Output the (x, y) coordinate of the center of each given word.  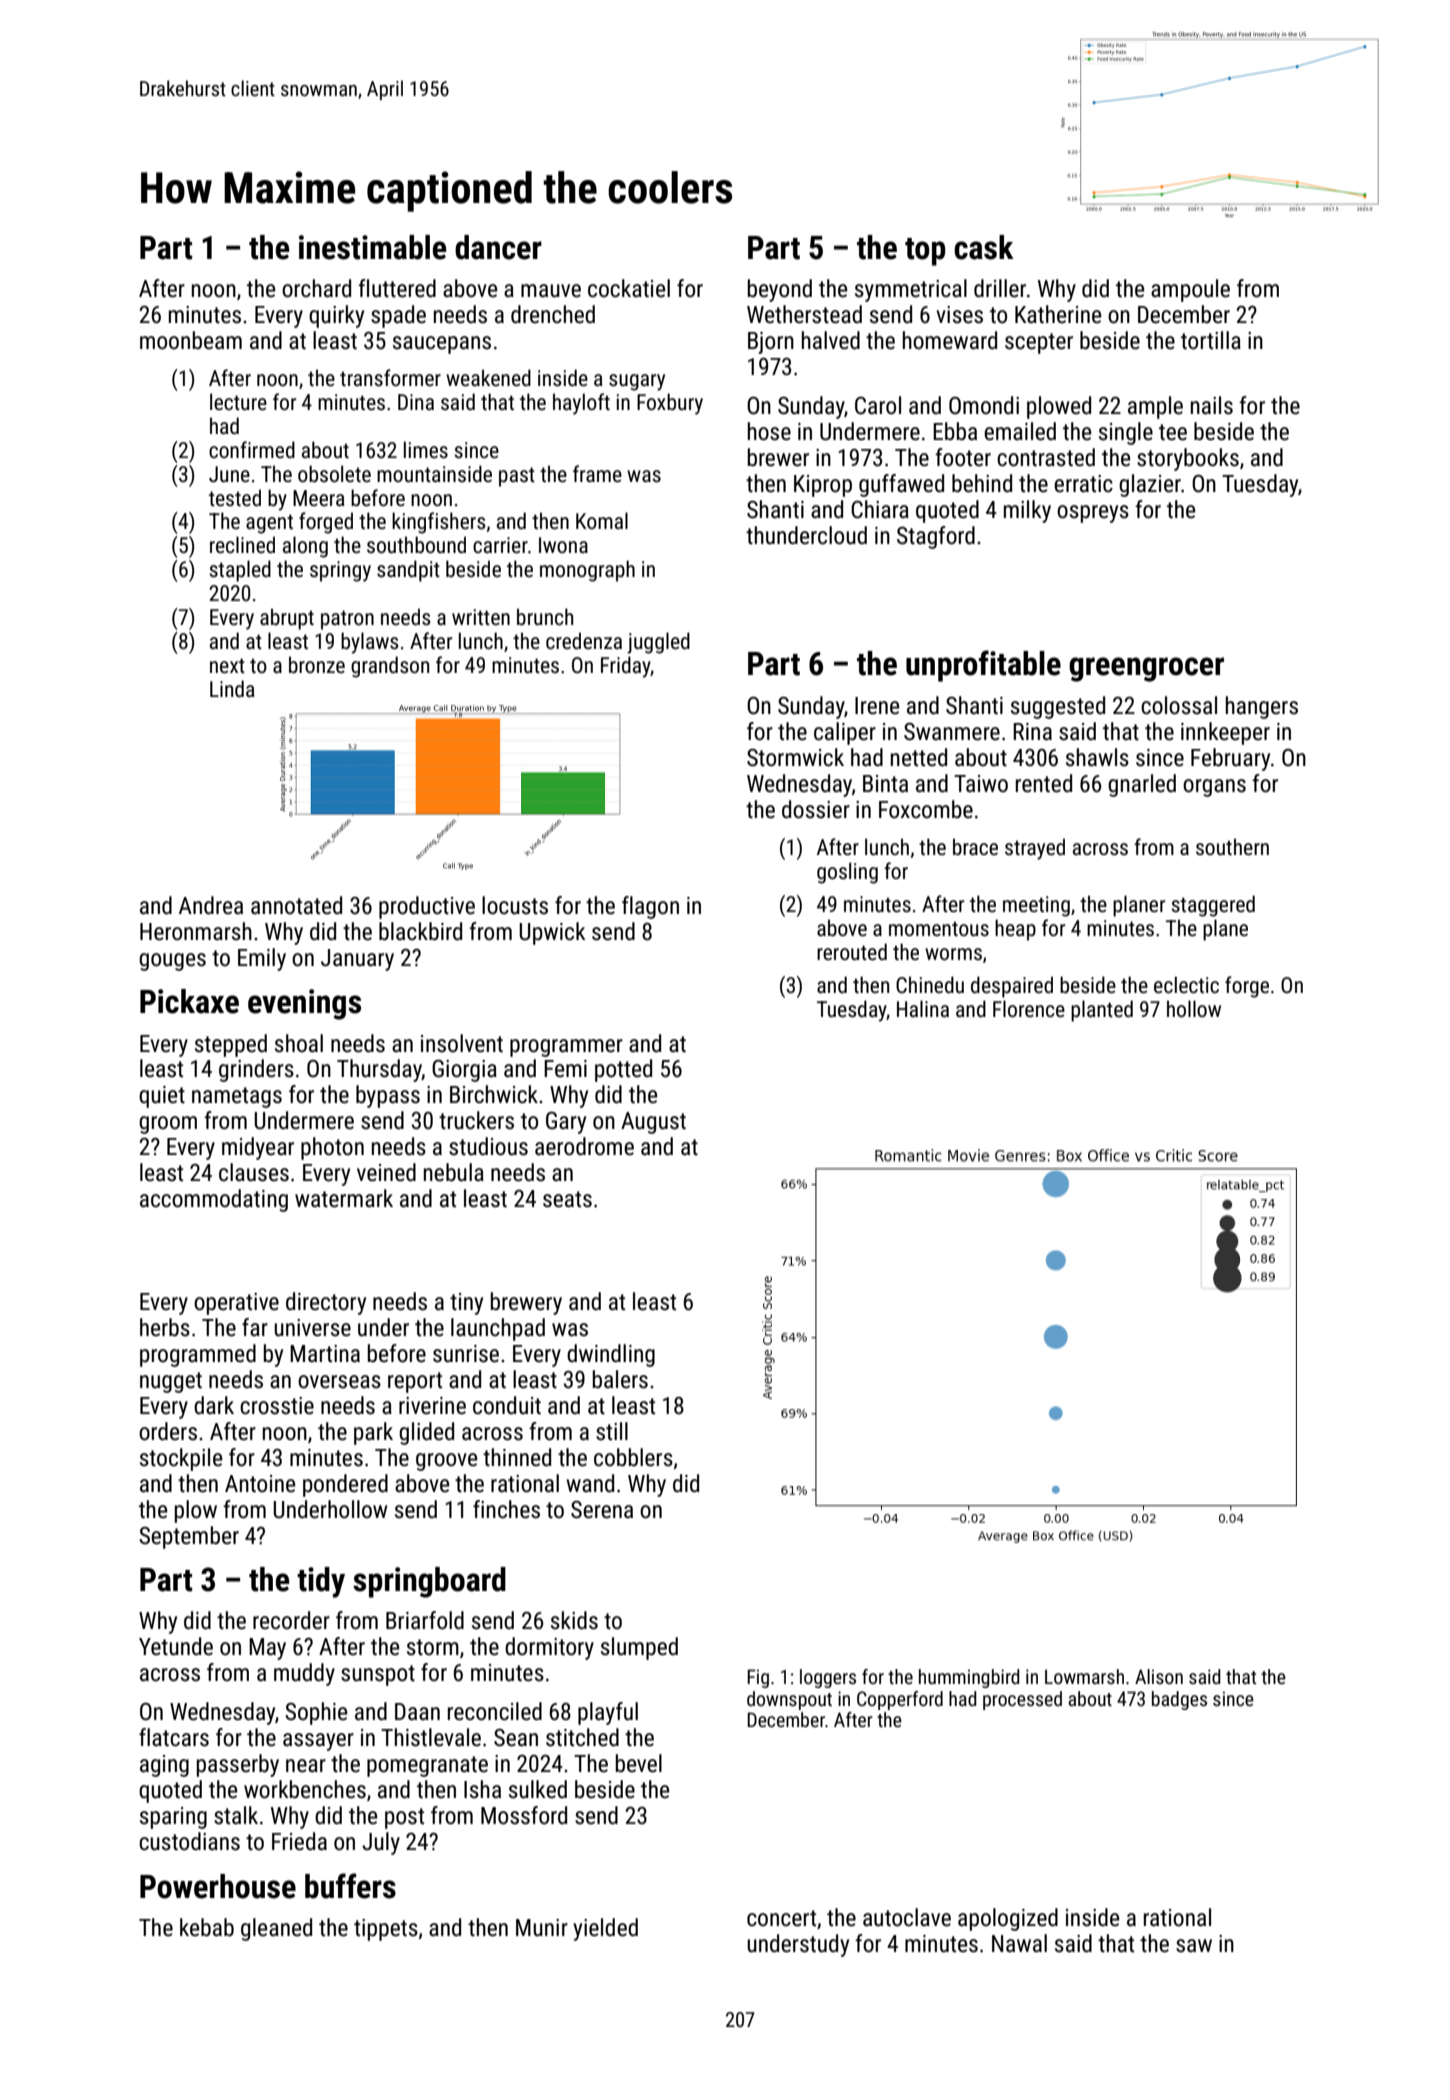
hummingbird (969, 1678)
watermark (344, 1198)
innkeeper (1225, 733)
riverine (432, 1406)
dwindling (611, 1355)
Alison (1159, 1676)
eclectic (1186, 985)
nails (1212, 405)
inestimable (372, 247)
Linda (232, 688)
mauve (551, 291)
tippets (386, 1930)
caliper (845, 733)
